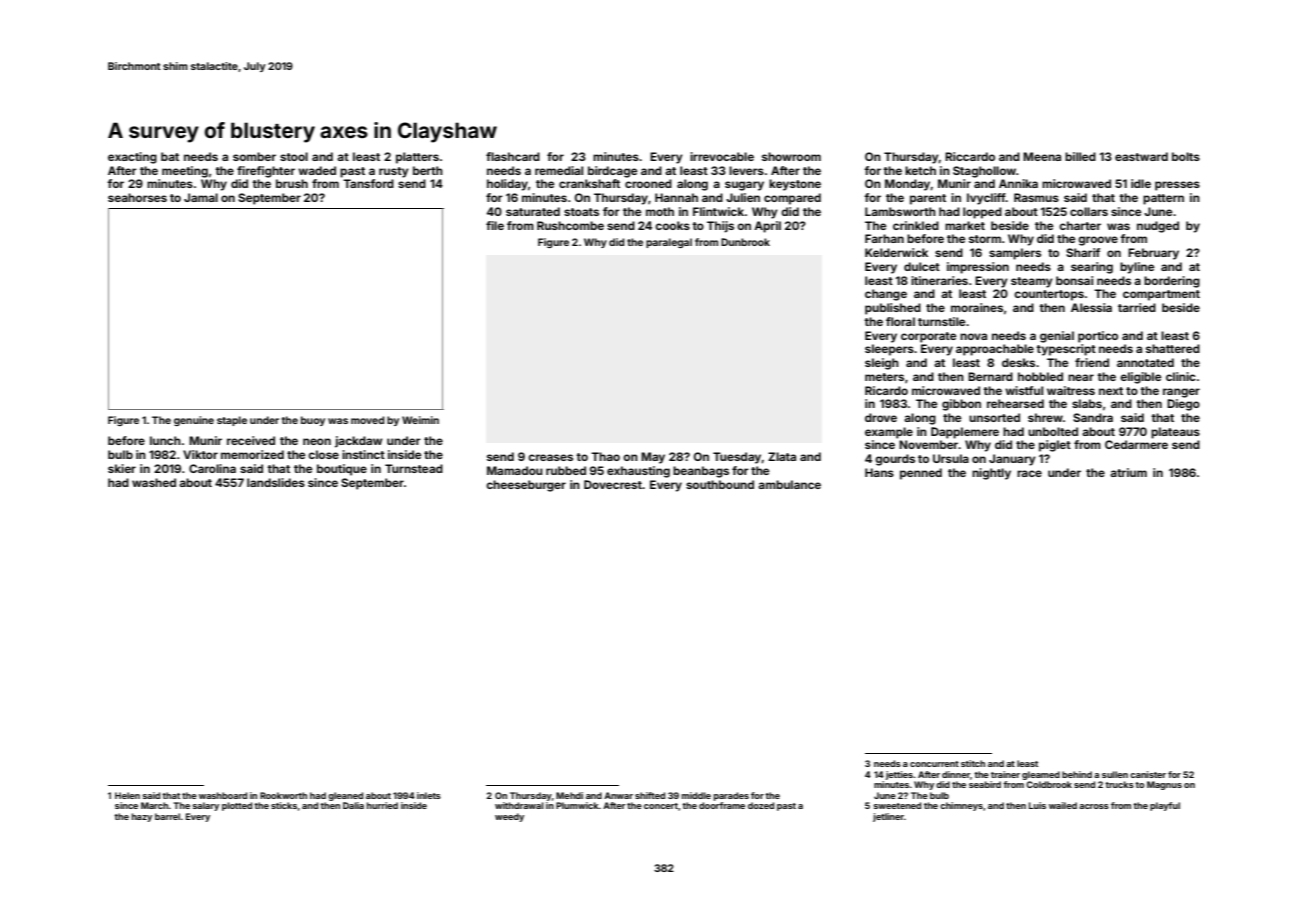 The width and height of the page is (1308, 924). What do you see at coordinates (1165, 806) in the page?
I see `playful` at bounding box center [1165, 806].
